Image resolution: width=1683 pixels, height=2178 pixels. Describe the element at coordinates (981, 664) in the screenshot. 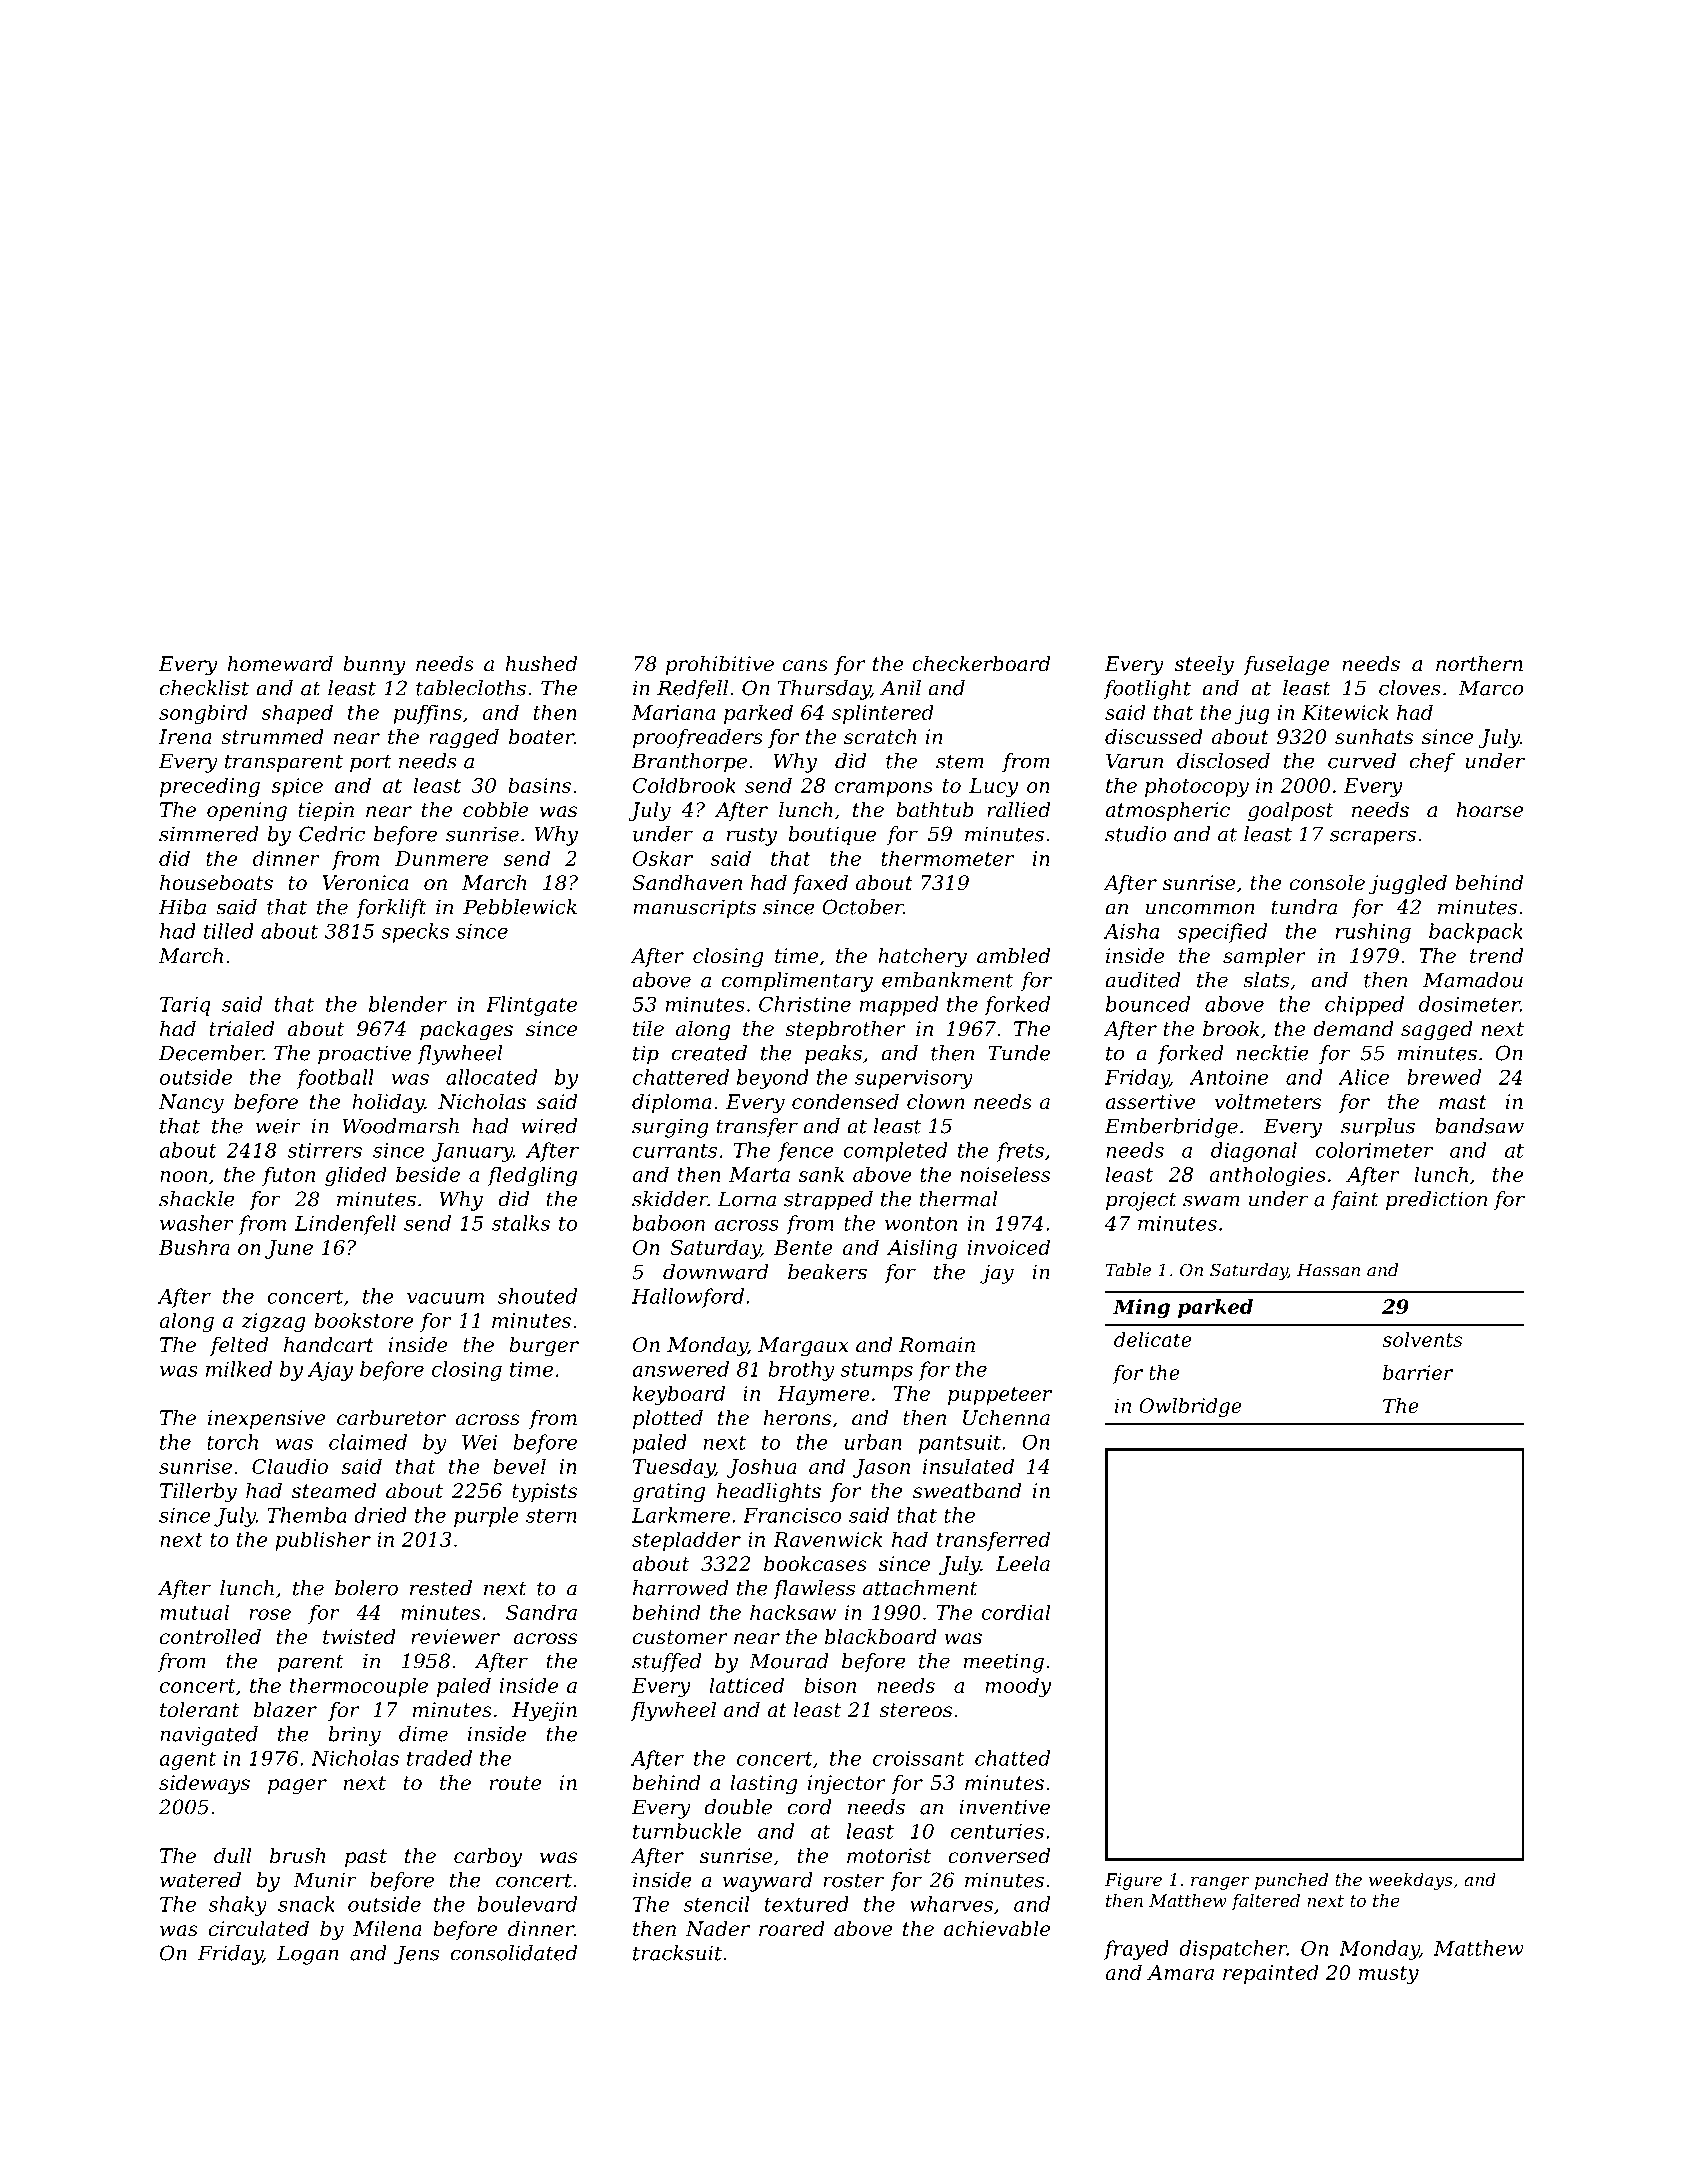

I see `checkerboard` at that location.
